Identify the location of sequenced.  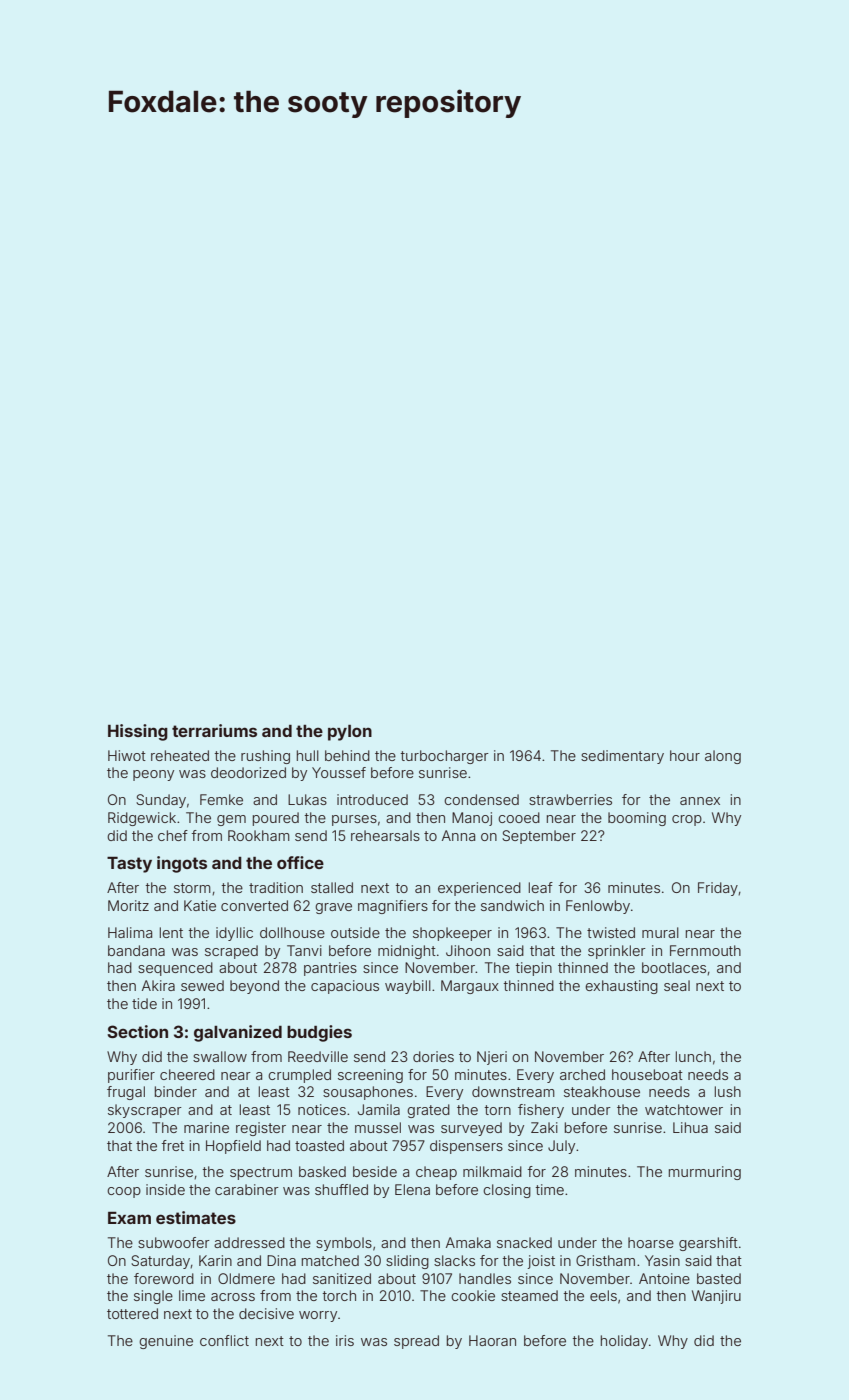
(175, 969).
